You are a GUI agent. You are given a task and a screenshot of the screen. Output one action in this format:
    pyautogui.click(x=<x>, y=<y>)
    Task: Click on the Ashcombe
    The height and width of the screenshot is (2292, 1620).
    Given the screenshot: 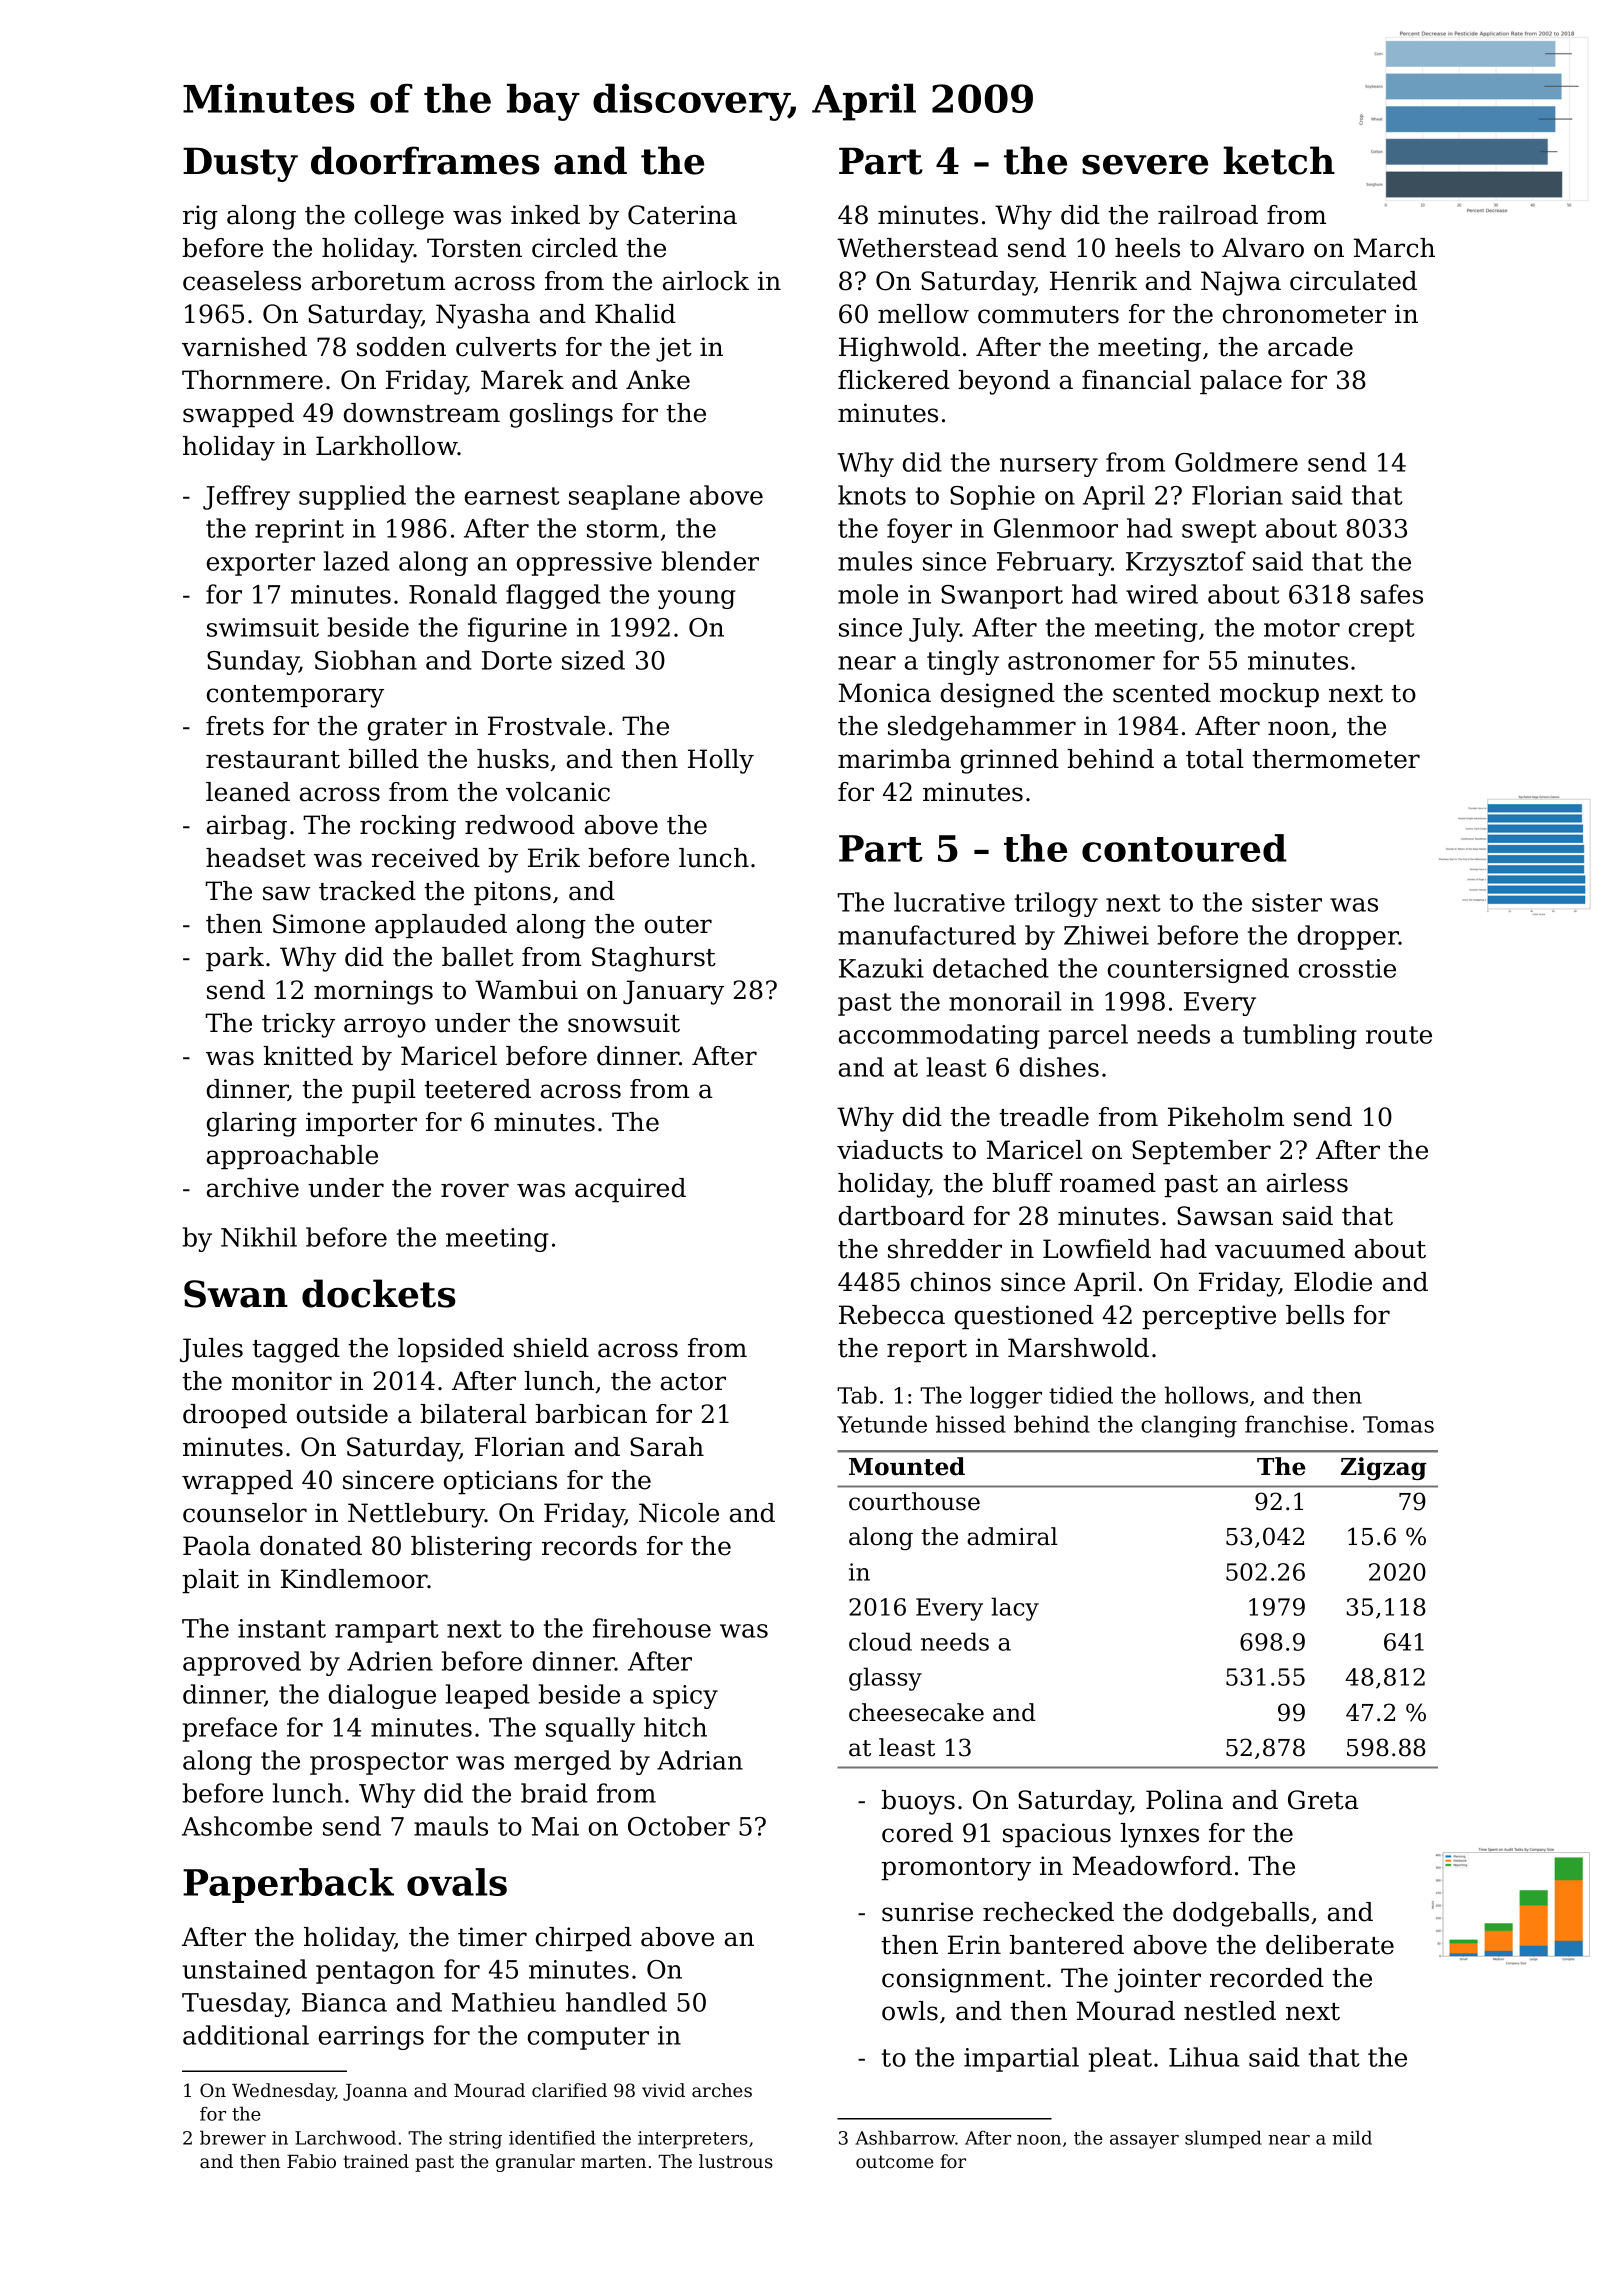 What is the action you would take?
    pyautogui.click(x=247, y=1826)
